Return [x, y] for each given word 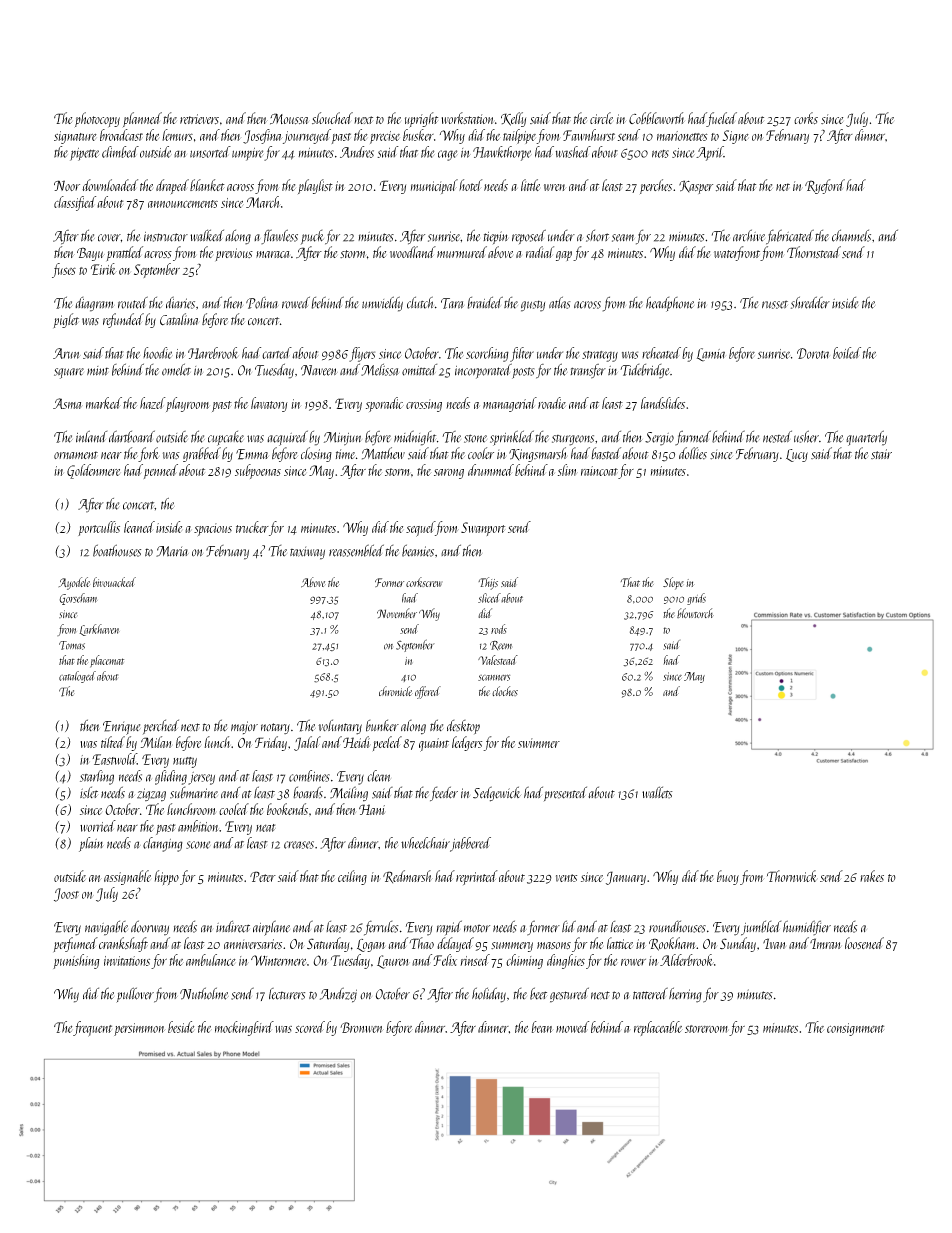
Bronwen [362, 1027]
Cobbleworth [657, 118]
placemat [107, 661]
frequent [92, 1029]
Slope [673, 583]
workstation [468, 118]
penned [161, 471]
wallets [657, 792]
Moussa [289, 119]
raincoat [599, 471]
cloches [505, 691]
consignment [855, 1029]
